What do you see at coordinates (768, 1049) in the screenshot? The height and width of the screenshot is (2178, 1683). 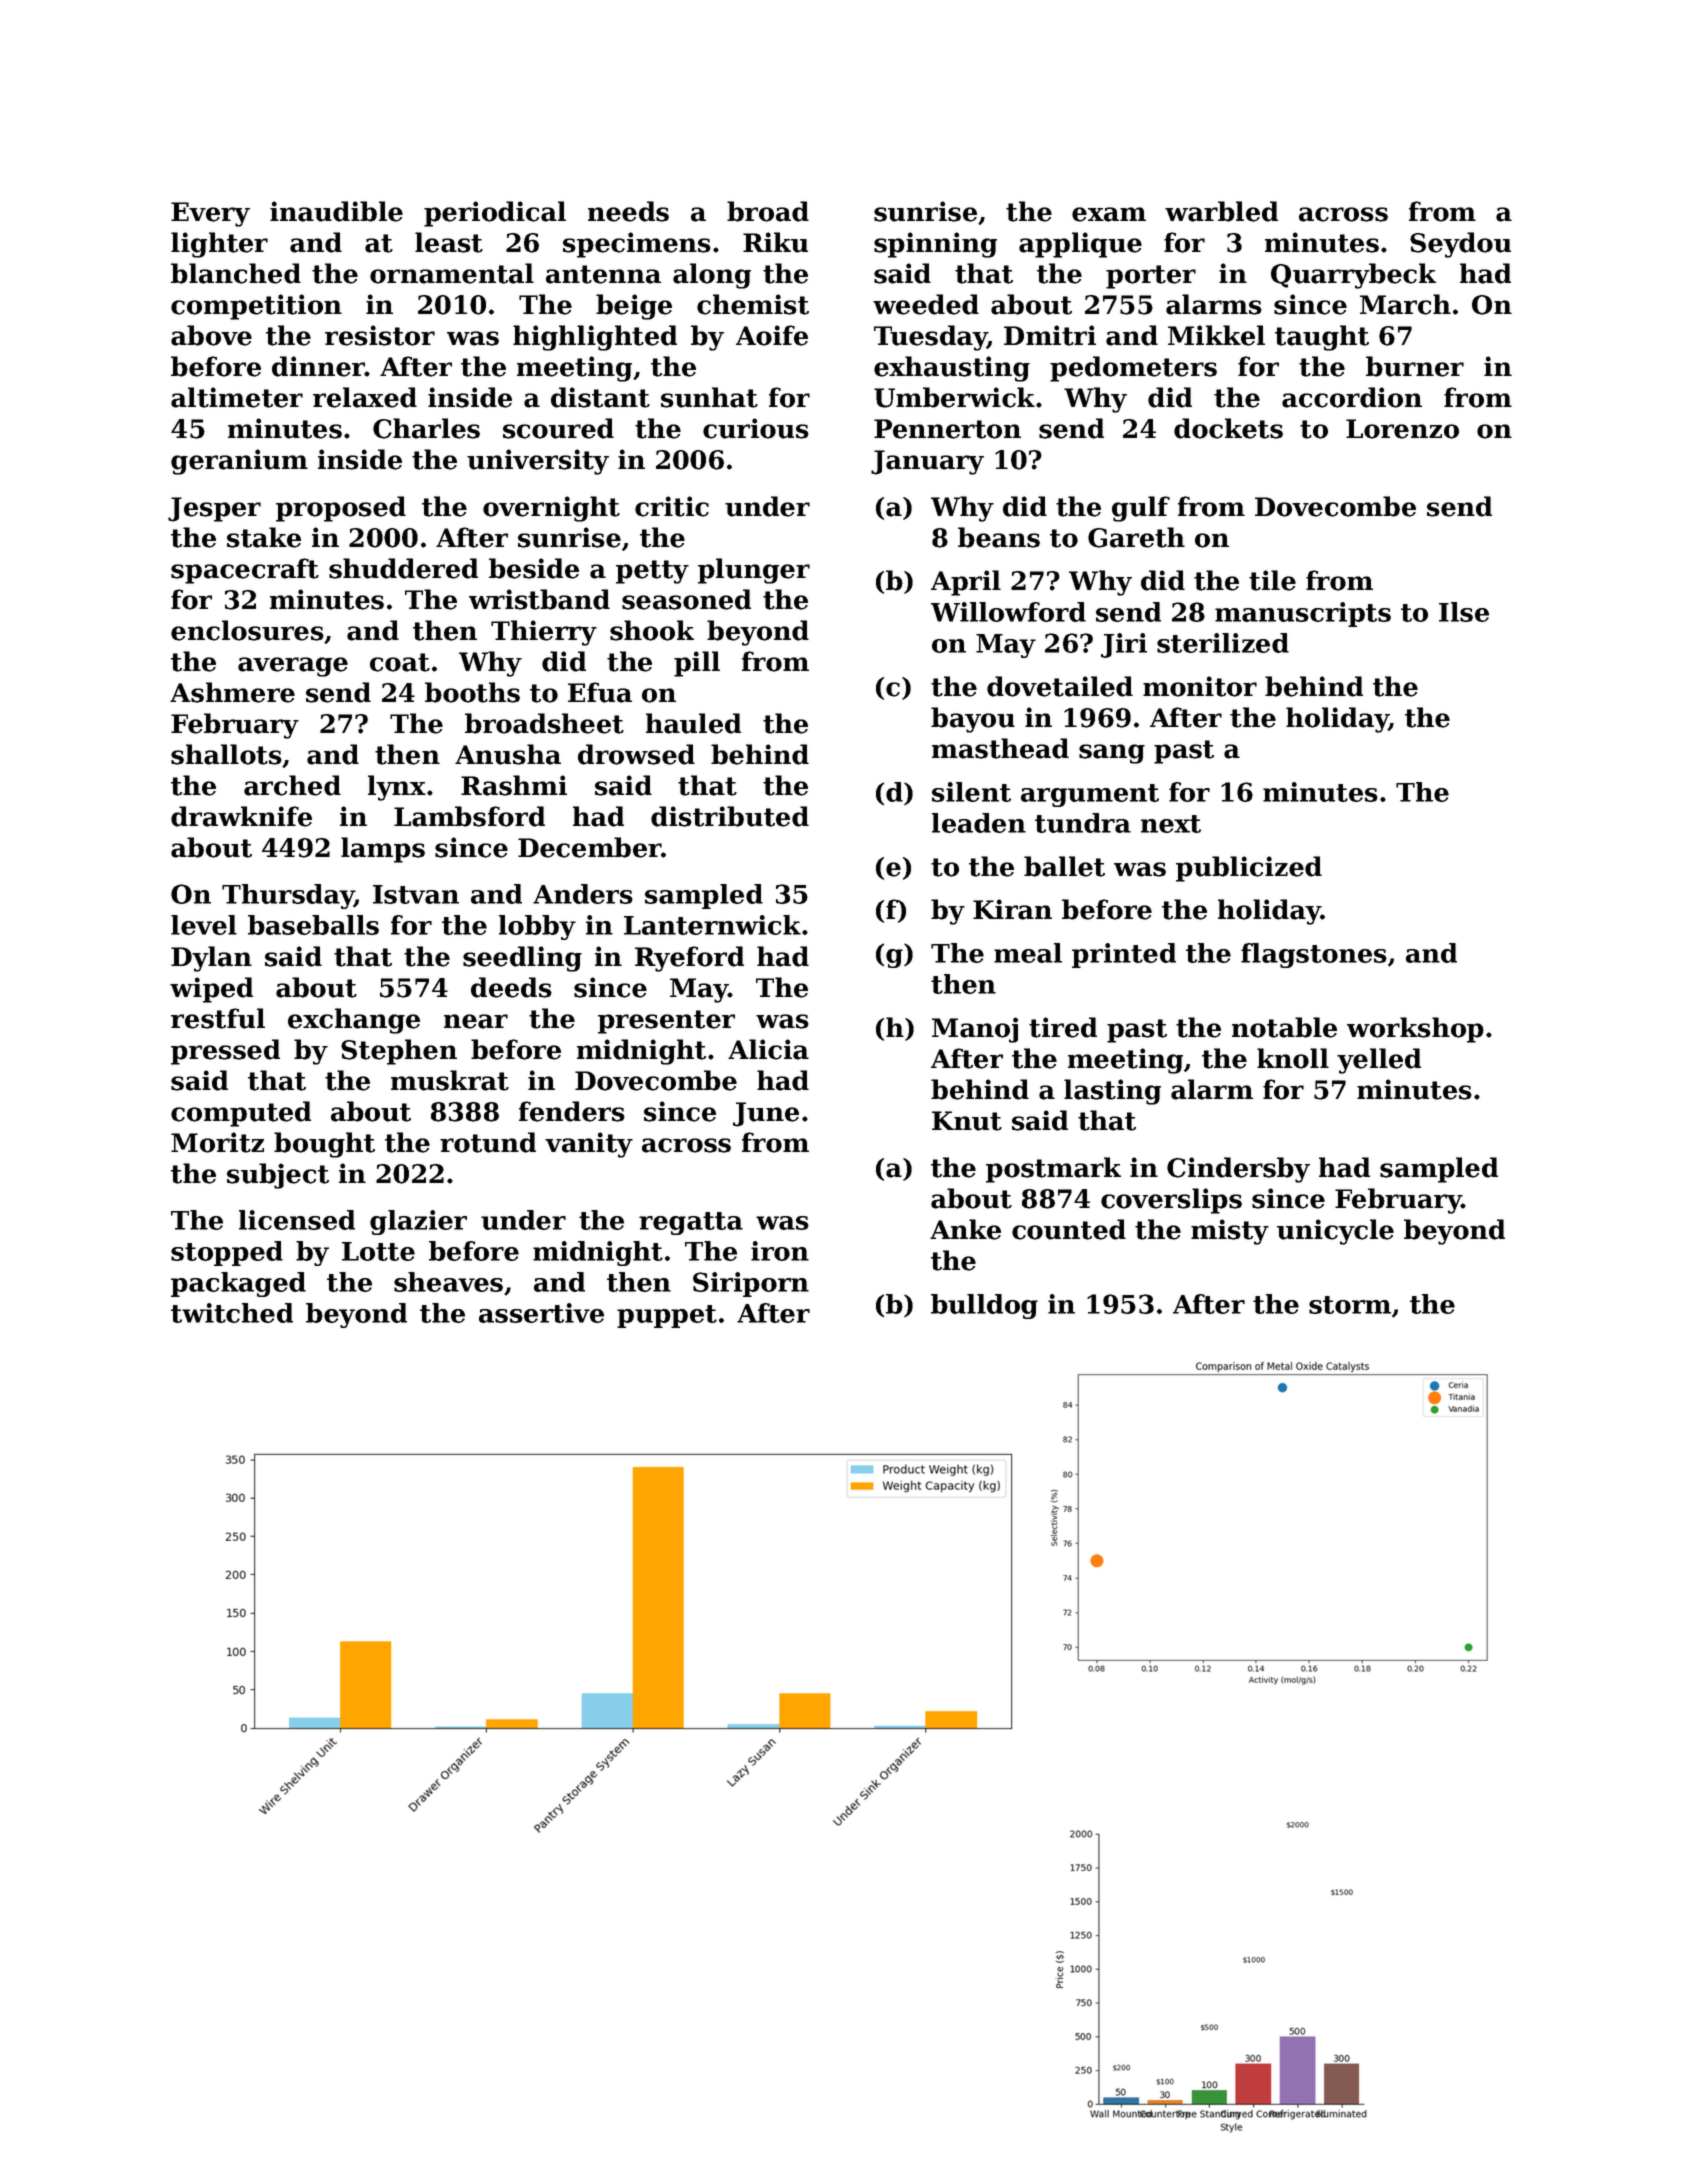 I see `Alicia` at bounding box center [768, 1049].
